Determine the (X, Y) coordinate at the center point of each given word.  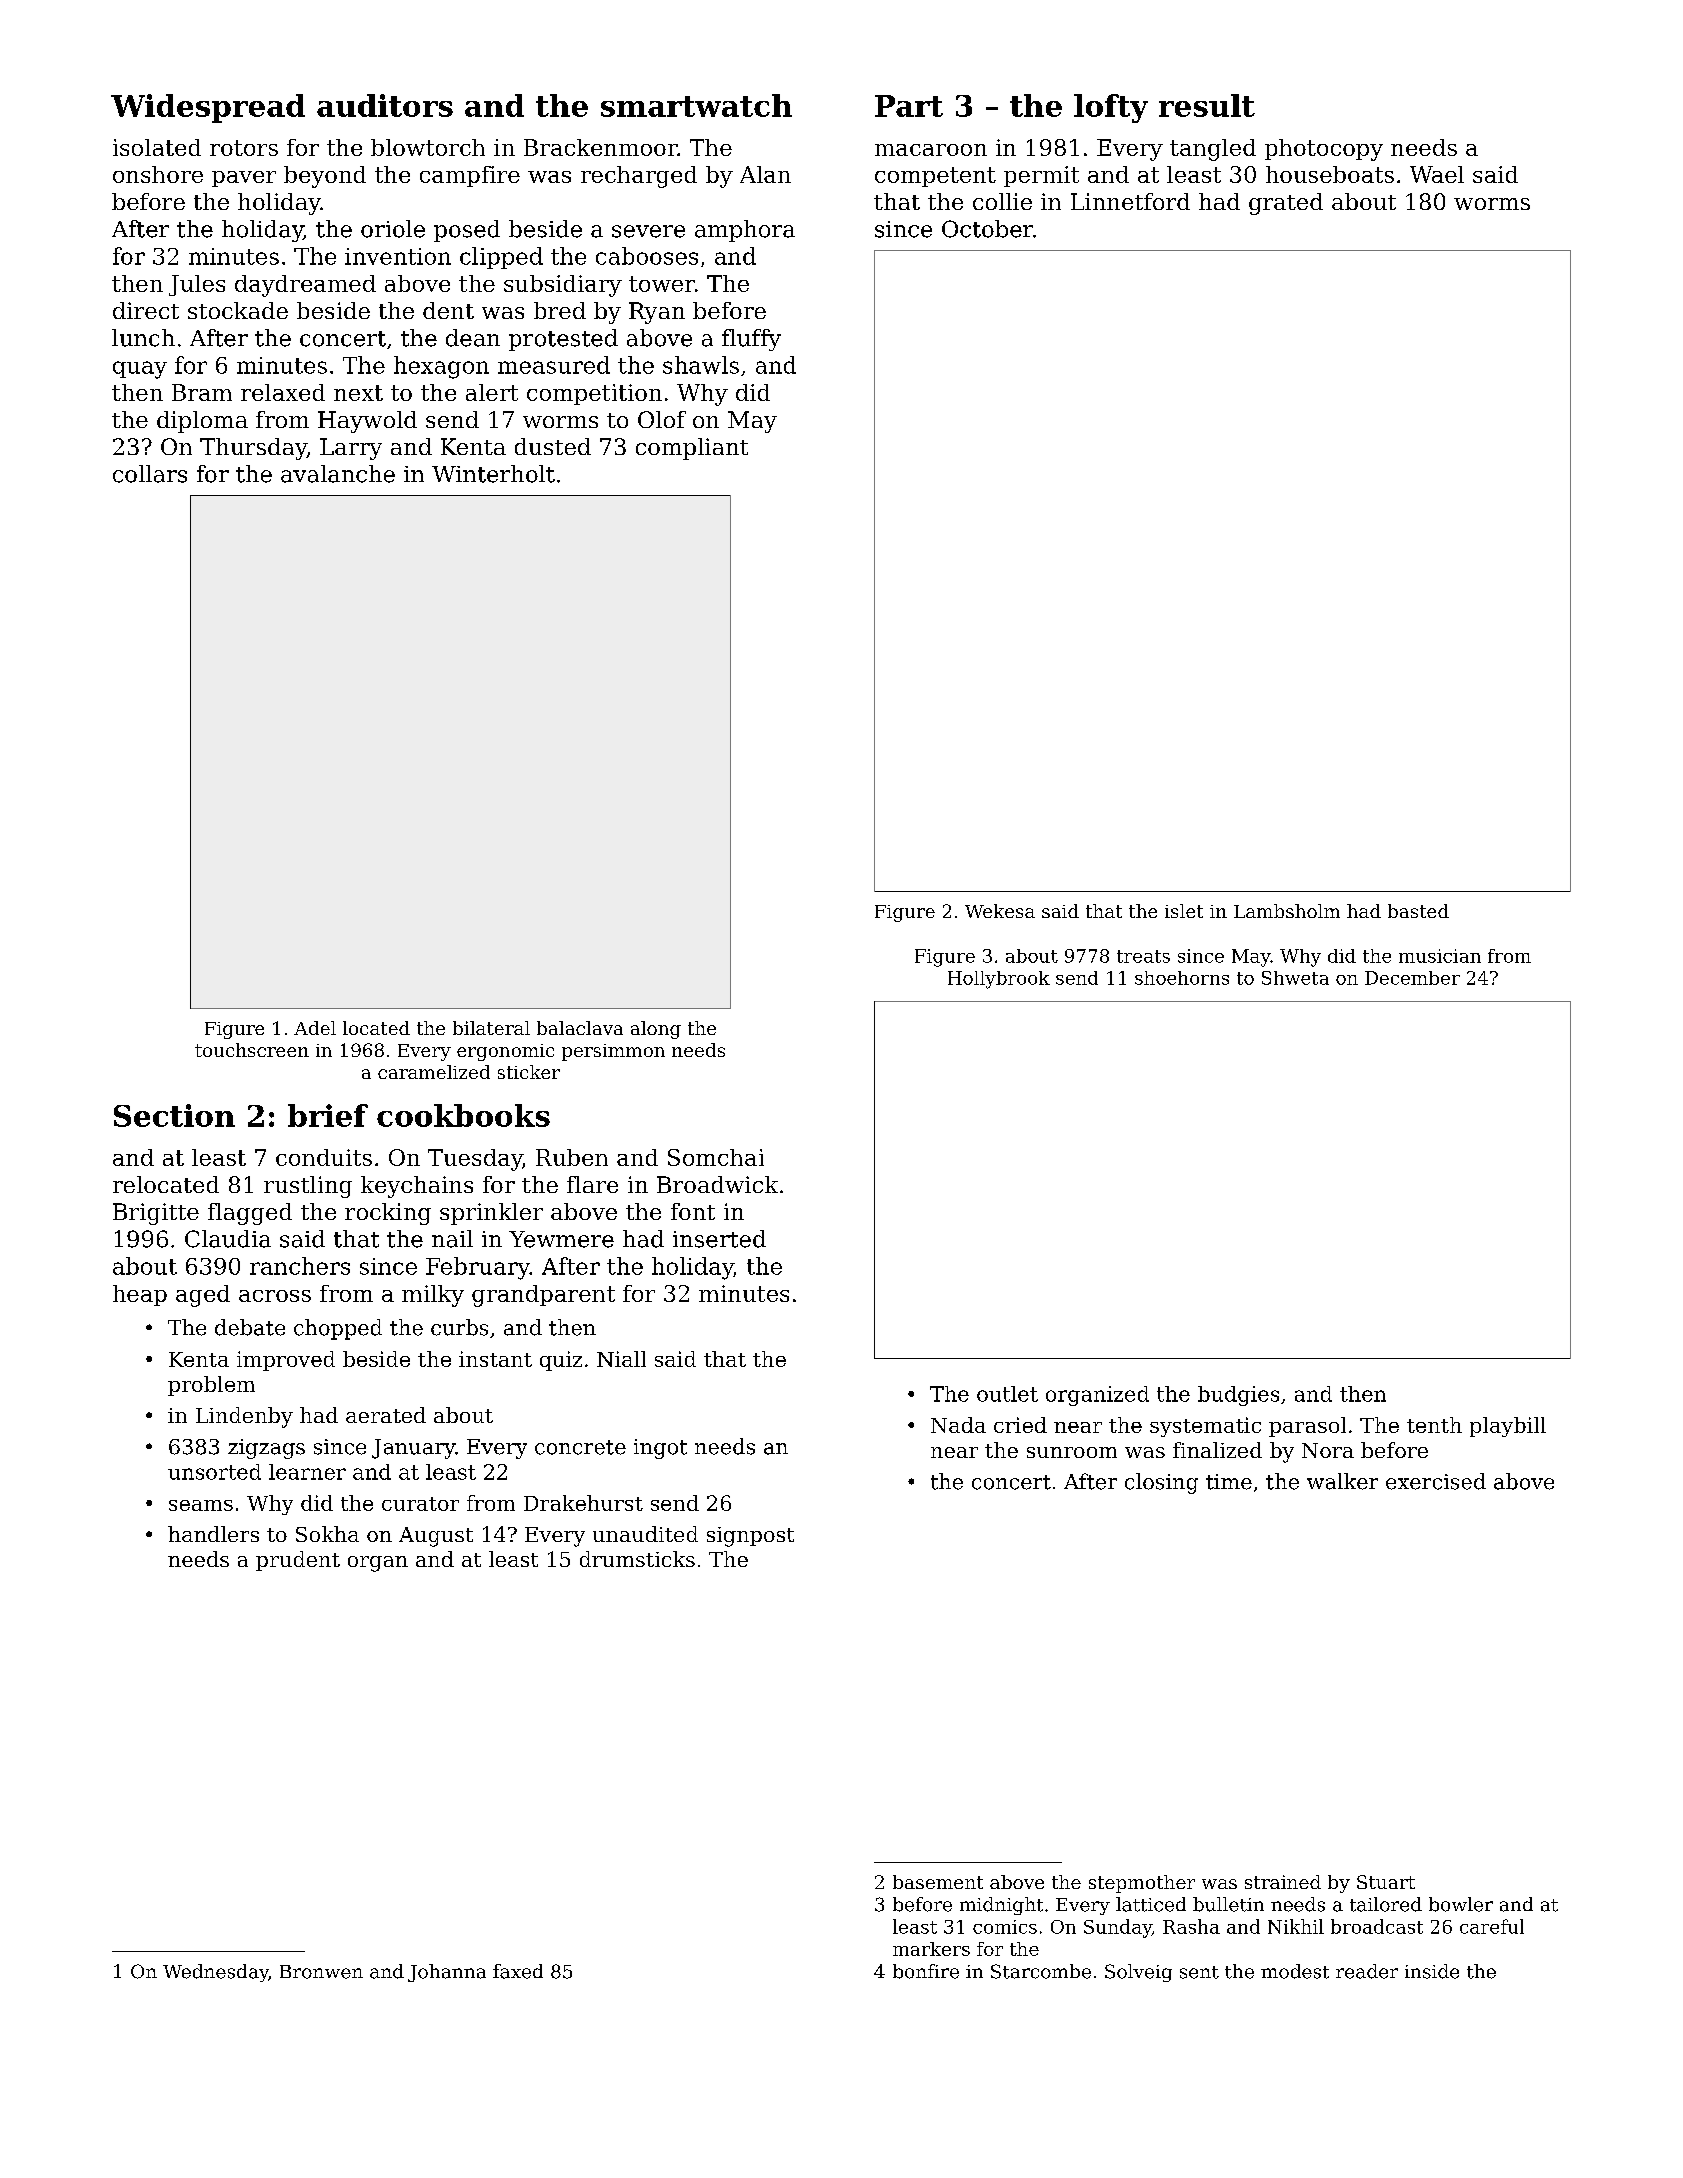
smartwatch (696, 105)
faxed (518, 1971)
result (1207, 105)
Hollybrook (999, 980)
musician (1440, 956)
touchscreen (252, 1050)
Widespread (208, 108)
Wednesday (216, 1973)
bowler (1461, 1904)
